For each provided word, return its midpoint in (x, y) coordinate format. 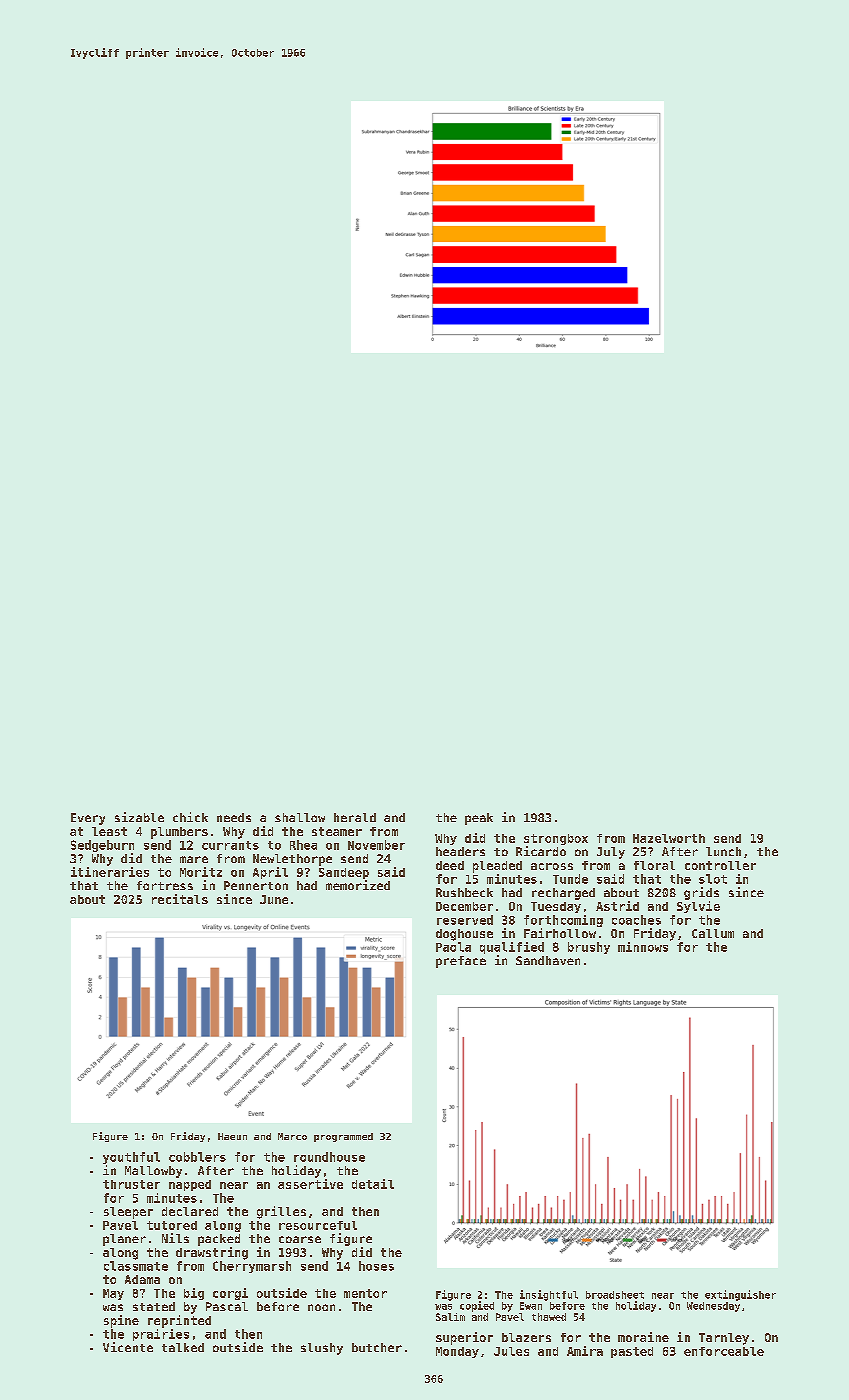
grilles (281, 1212)
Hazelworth (669, 838)
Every (88, 819)
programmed (343, 1137)
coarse (300, 1239)
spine (121, 1321)
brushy (589, 948)
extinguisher (740, 1295)
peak (479, 819)
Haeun (232, 1136)
